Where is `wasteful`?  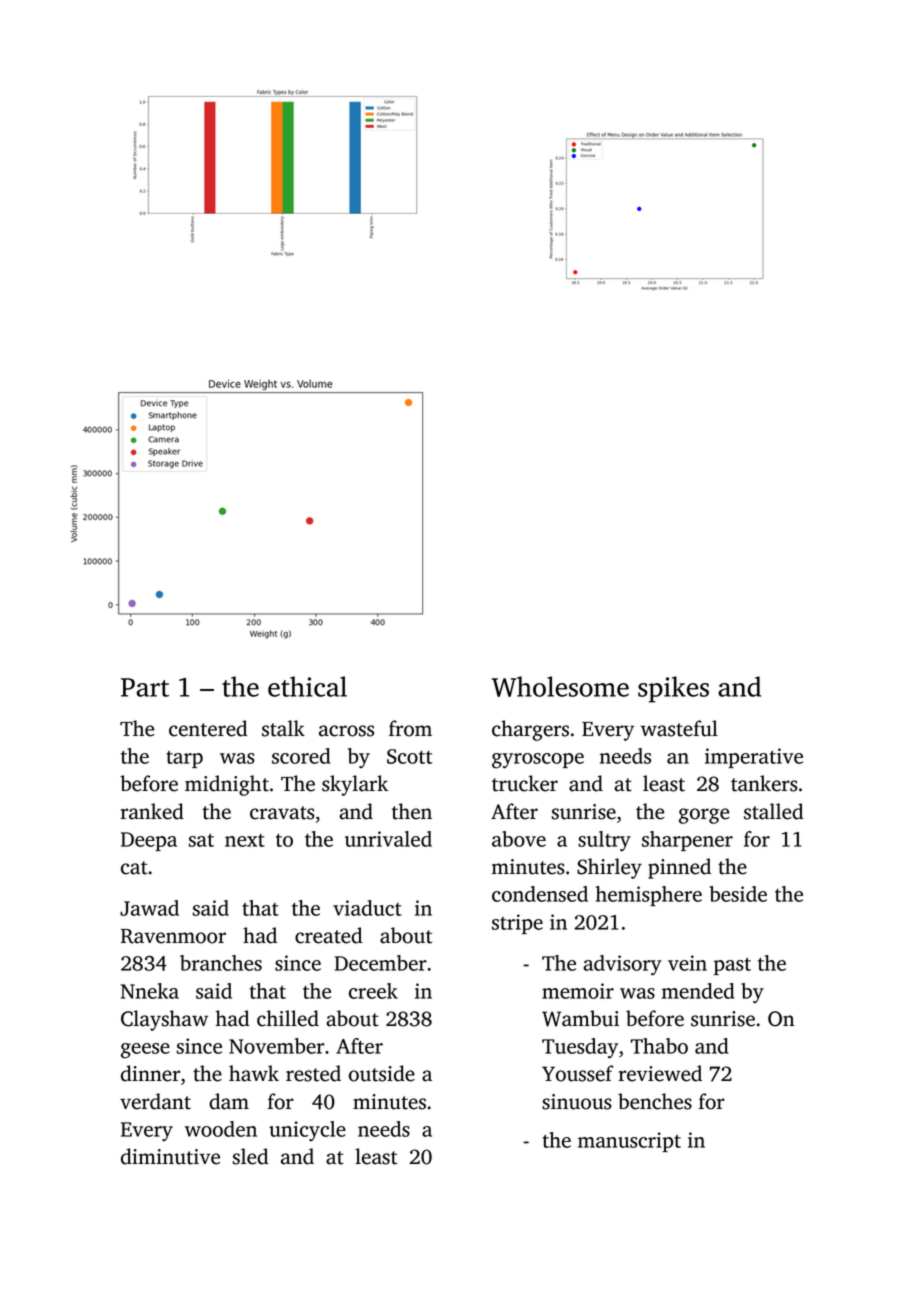
wasteful is located at coordinates (679, 728).
